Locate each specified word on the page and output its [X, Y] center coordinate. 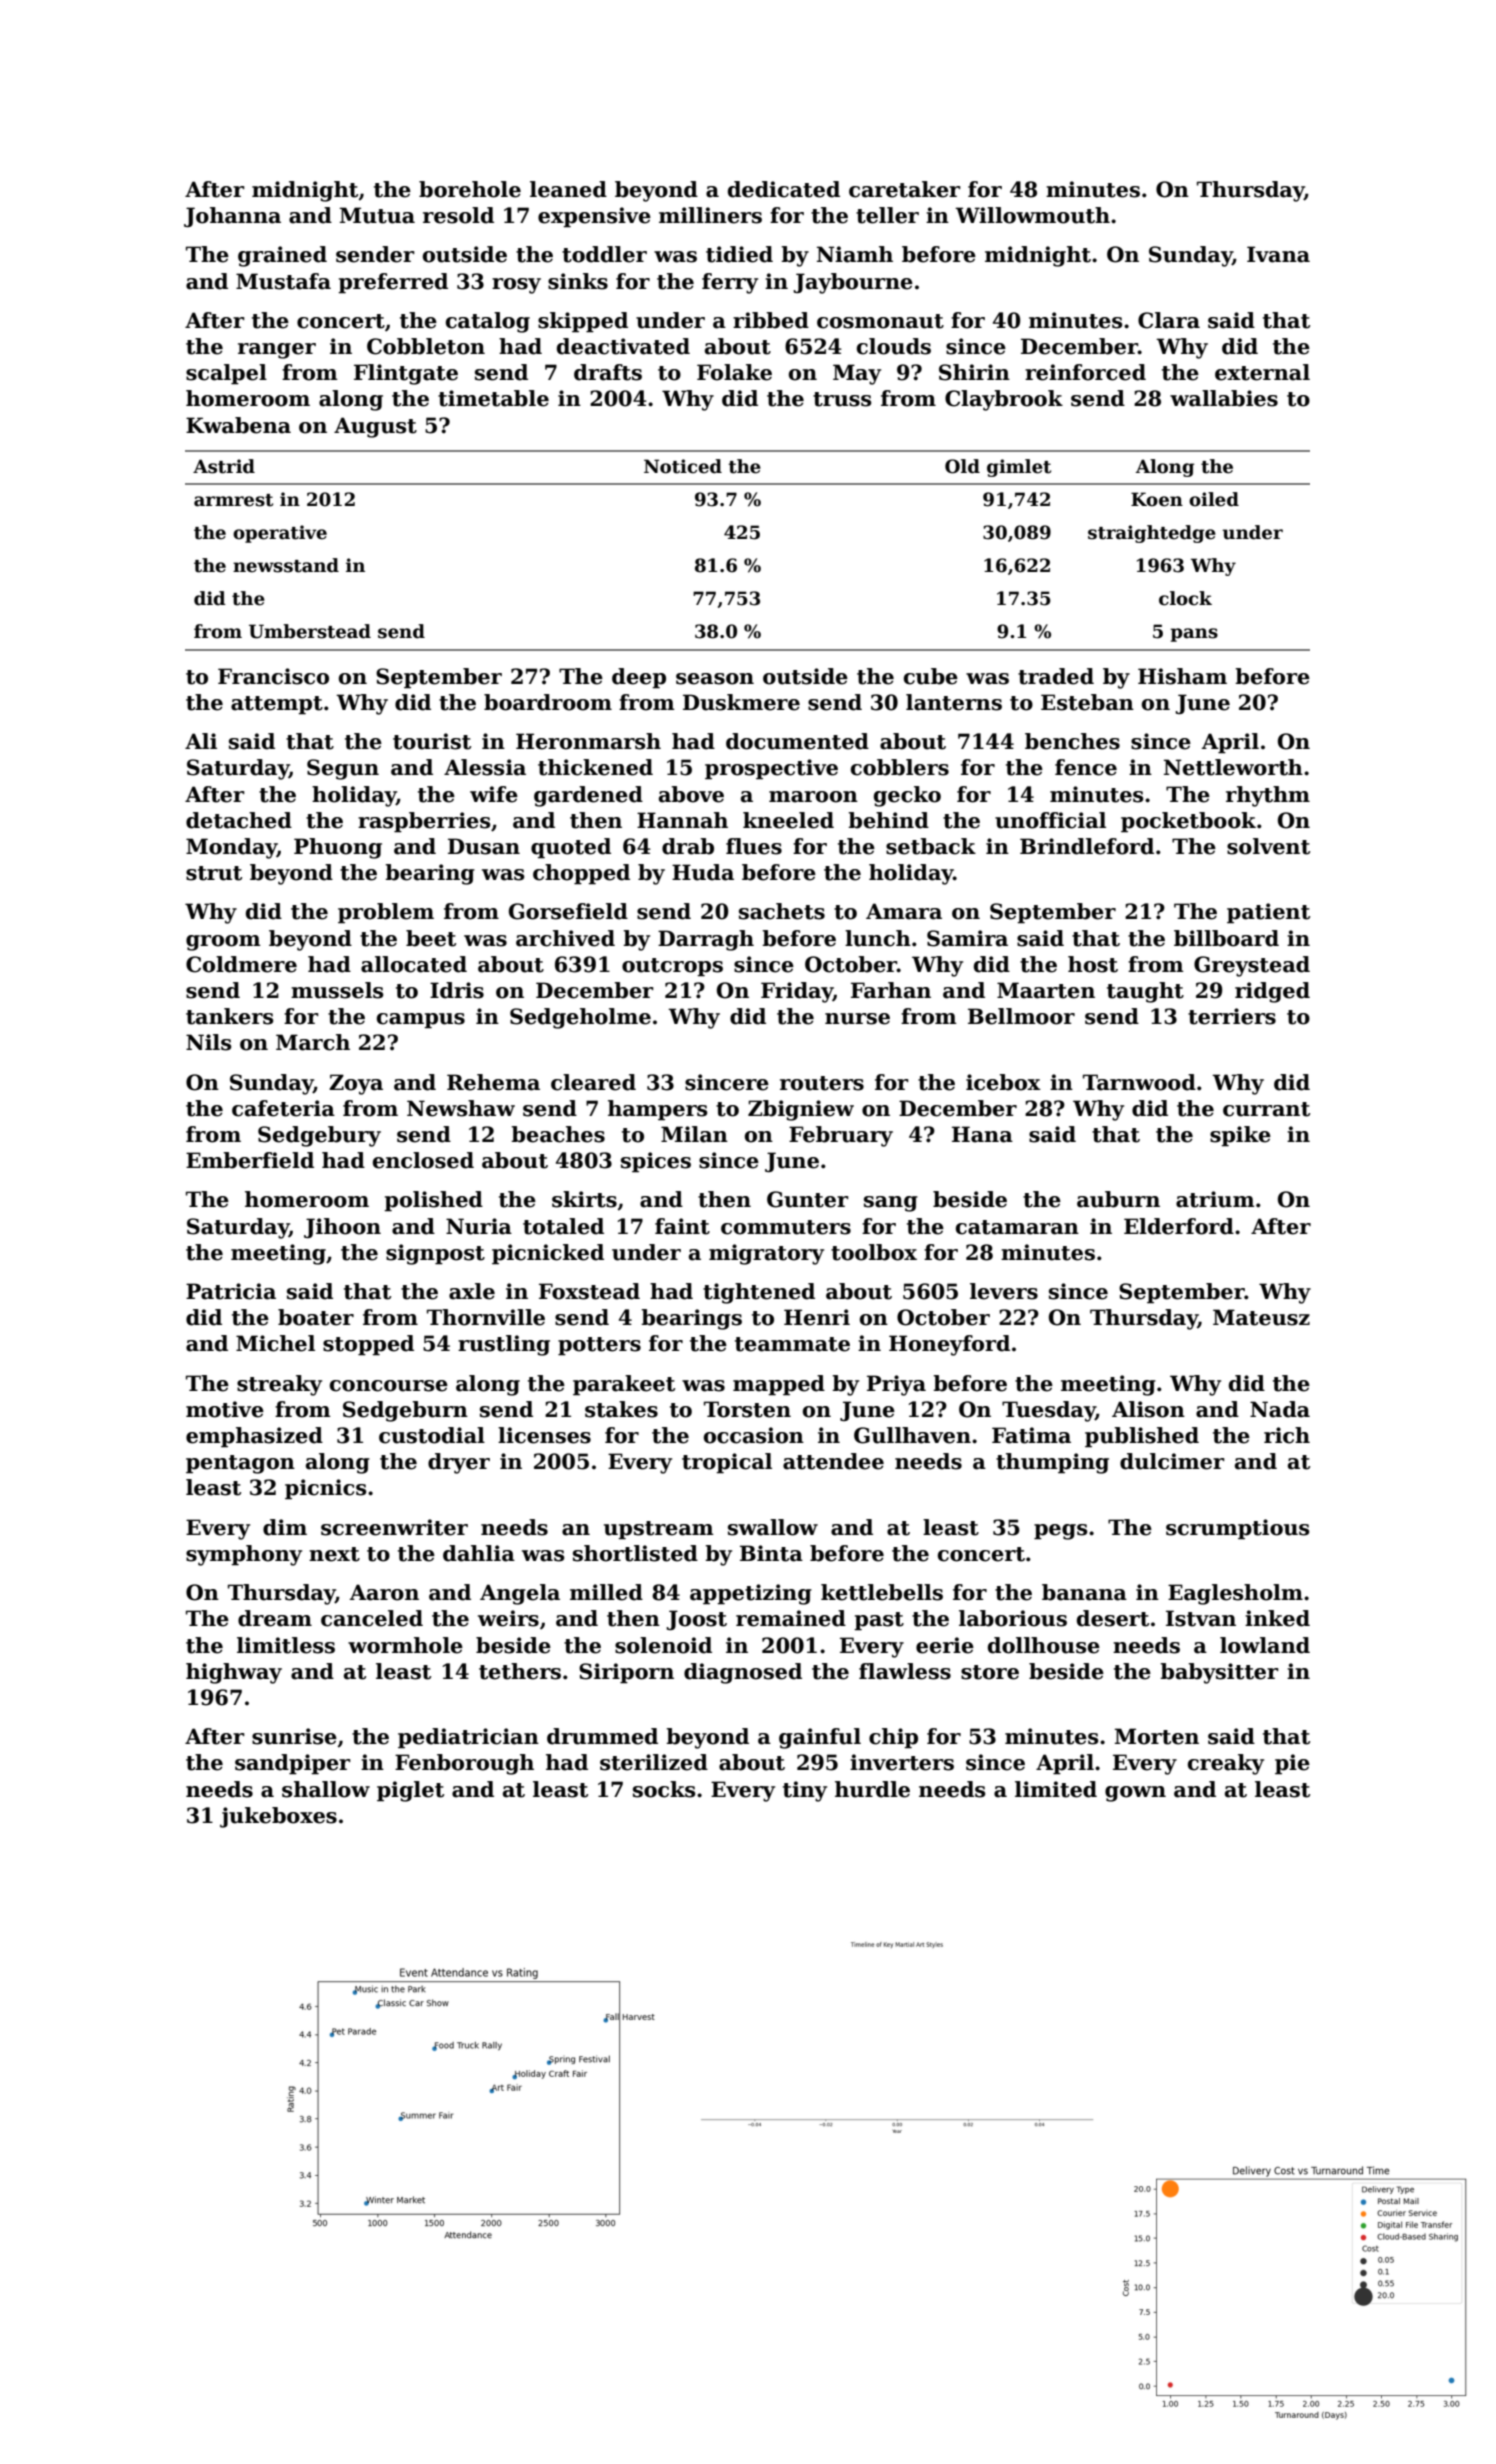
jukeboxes [278, 1817]
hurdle [872, 1789]
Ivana [1278, 254]
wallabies [1224, 398]
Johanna [232, 217]
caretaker [905, 189]
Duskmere [741, 702]
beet [431, 938]
